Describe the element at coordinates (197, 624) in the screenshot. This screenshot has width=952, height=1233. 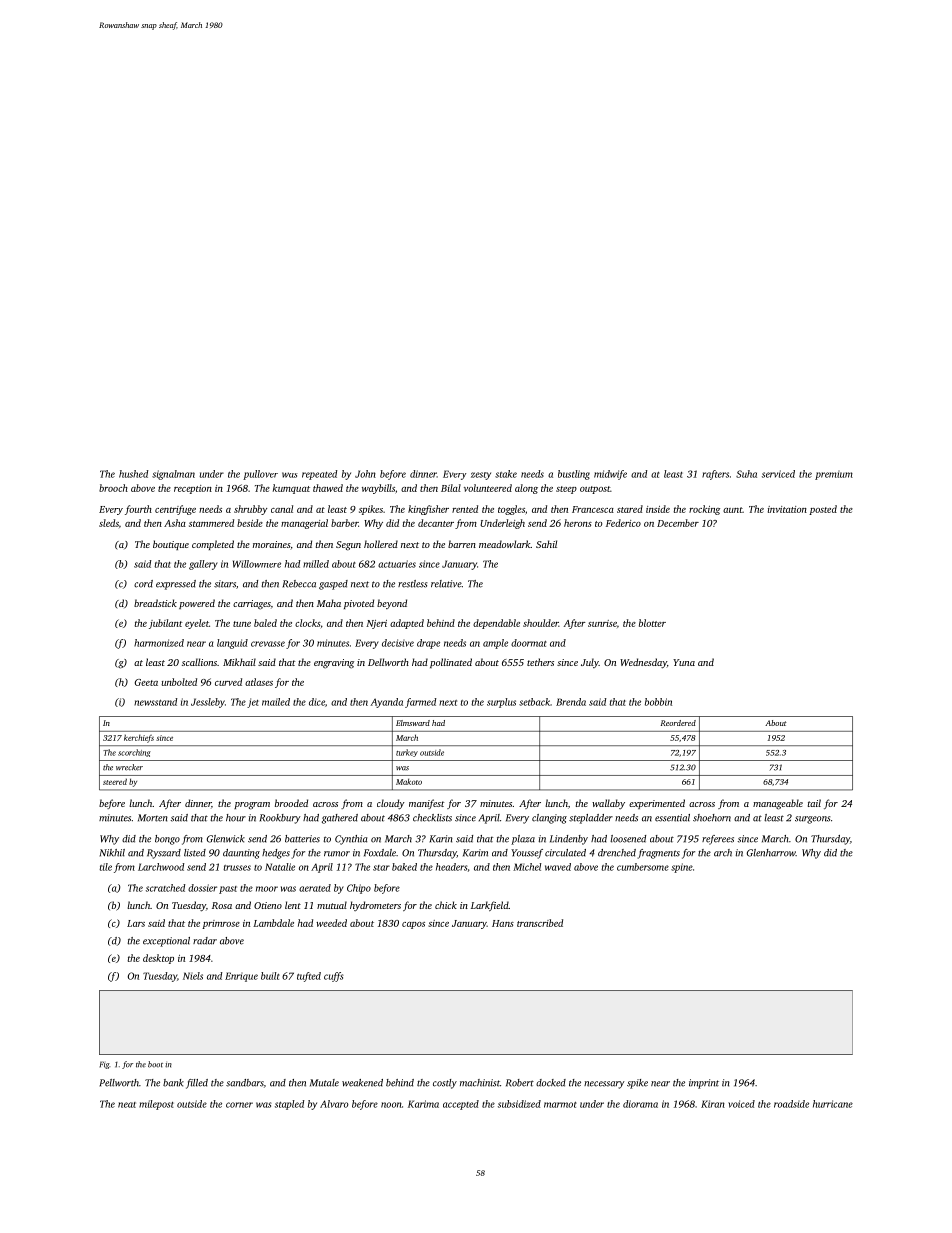
I see `eyelet` at that location.
